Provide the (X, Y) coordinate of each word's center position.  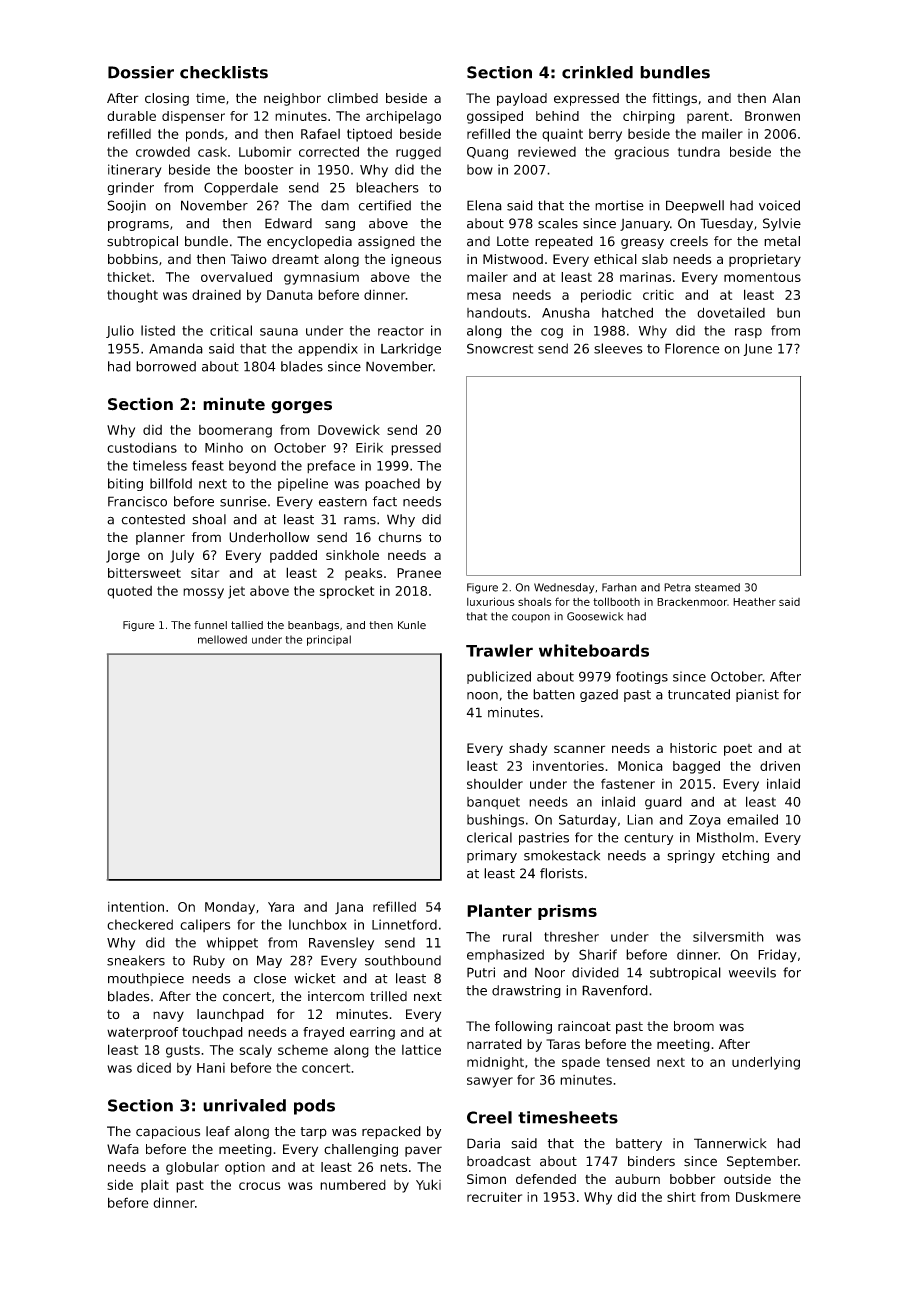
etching (745, 856)
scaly (255, 1051)
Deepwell (695, 206)
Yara (281, 907)
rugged (418, 153)
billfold (171, 483)
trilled (388, 996)
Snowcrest (500, 348)
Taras (563, 1044)
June (757, 350)
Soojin (126, 206)
